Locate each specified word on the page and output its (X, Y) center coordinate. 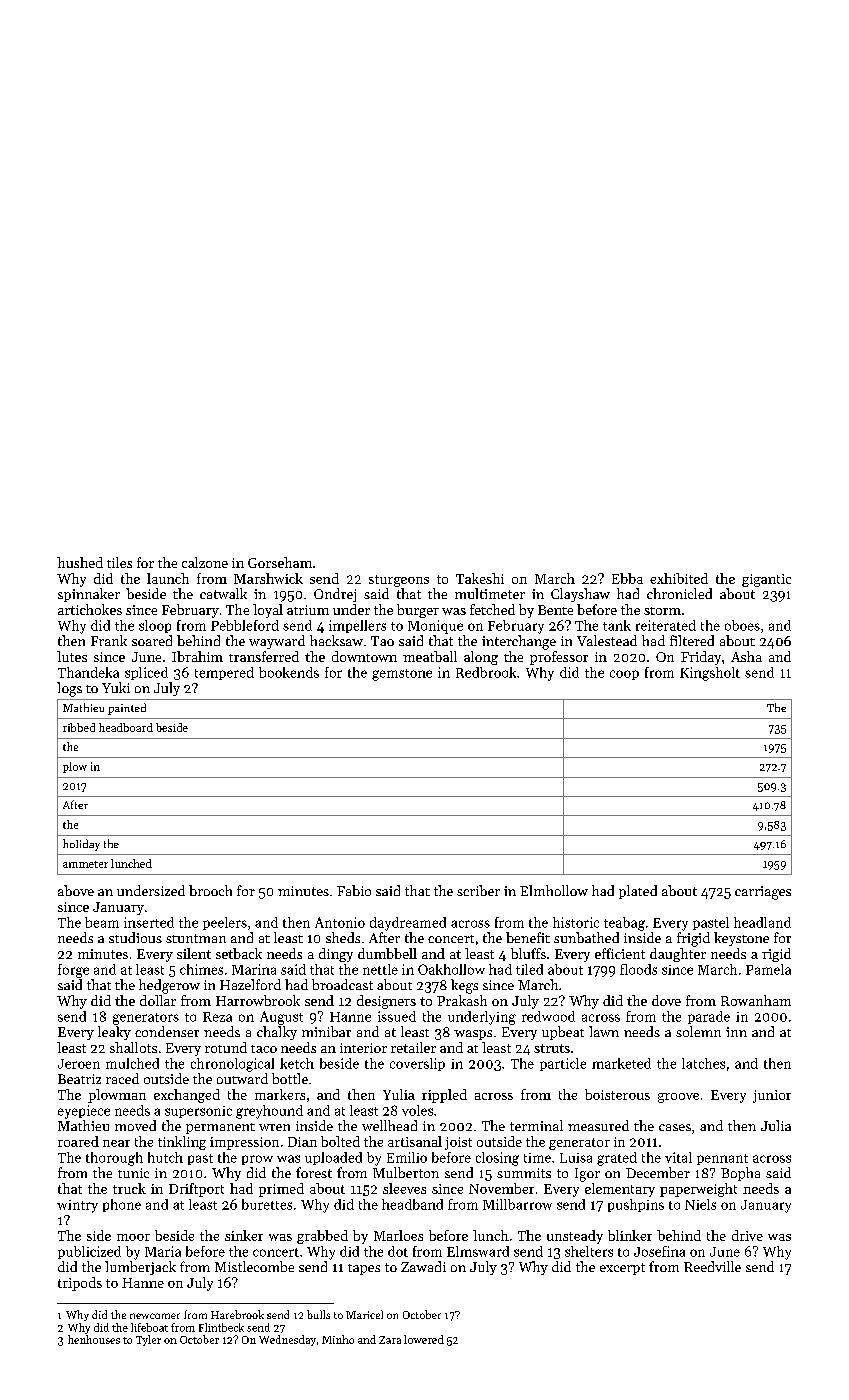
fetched (492, 609)
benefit (528, 937)
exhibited (679, 578)
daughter (678, 955)
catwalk (223, 593)
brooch (210, 890)
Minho (338, 1339)
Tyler (148, 1340)
